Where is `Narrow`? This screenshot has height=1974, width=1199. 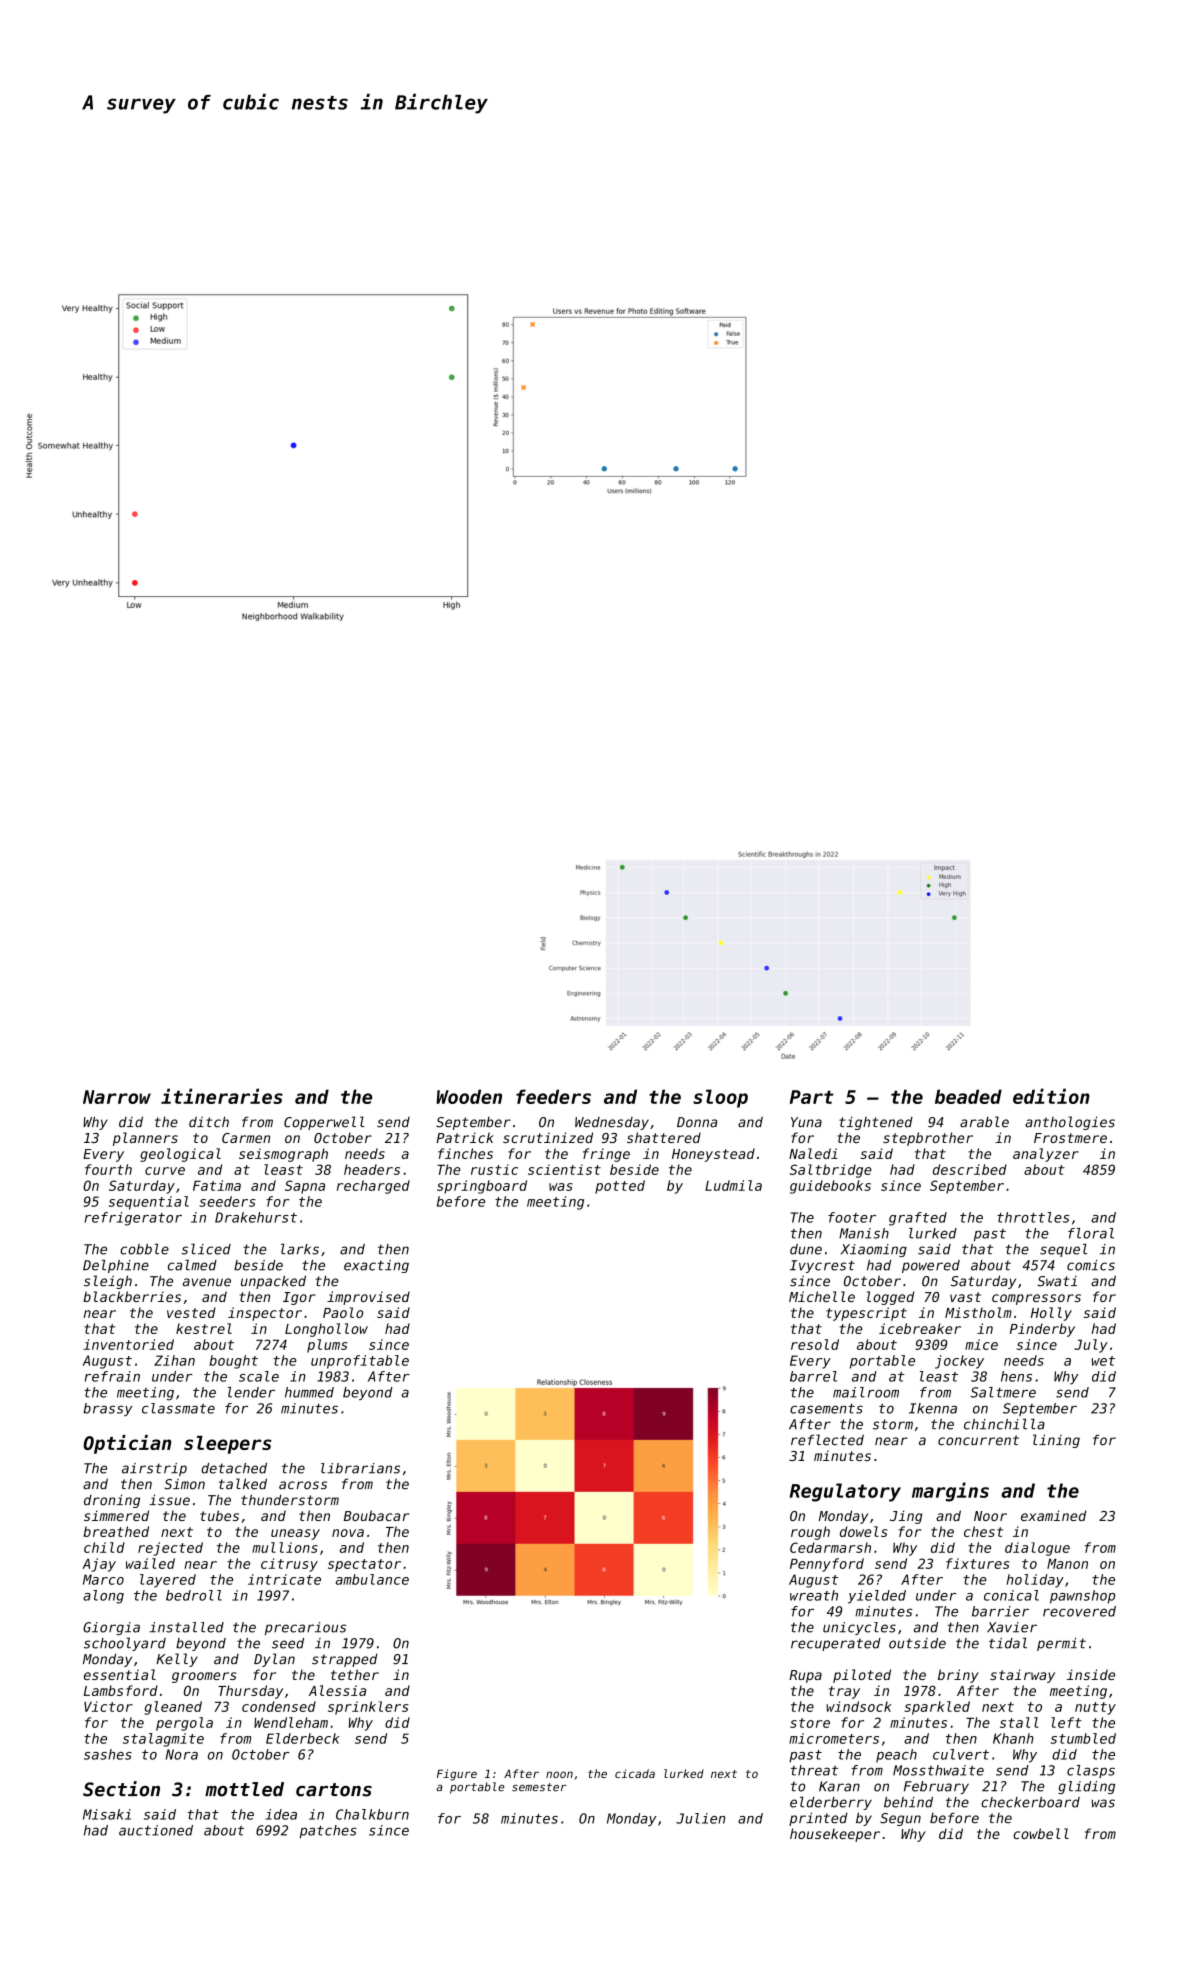
Narrow is located at coordinates (117, 1097).
